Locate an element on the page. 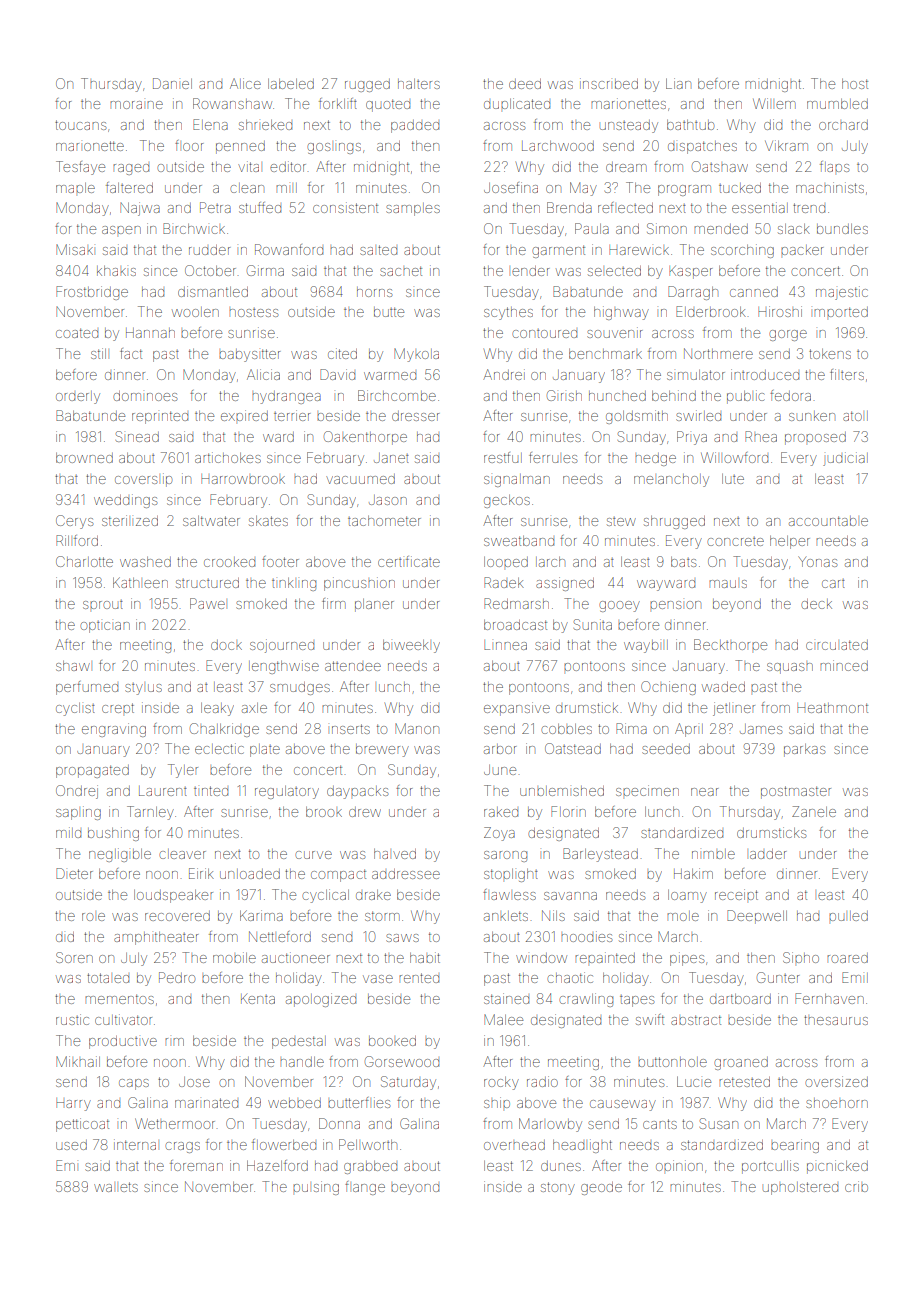  grabbed is located at coordinates (370, 1167).
